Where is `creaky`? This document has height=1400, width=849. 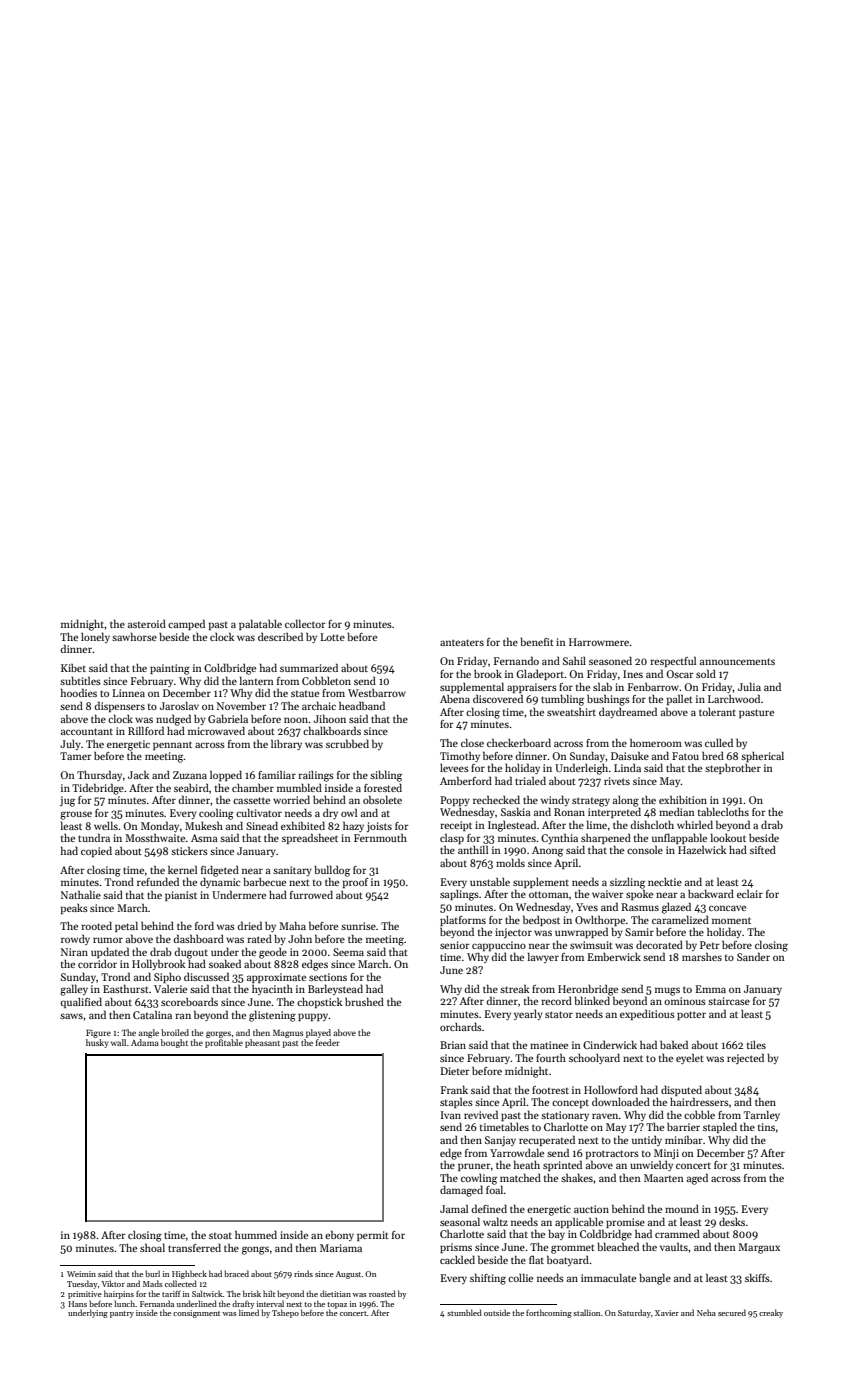
creaky is located at coordinates (771, 1313).
